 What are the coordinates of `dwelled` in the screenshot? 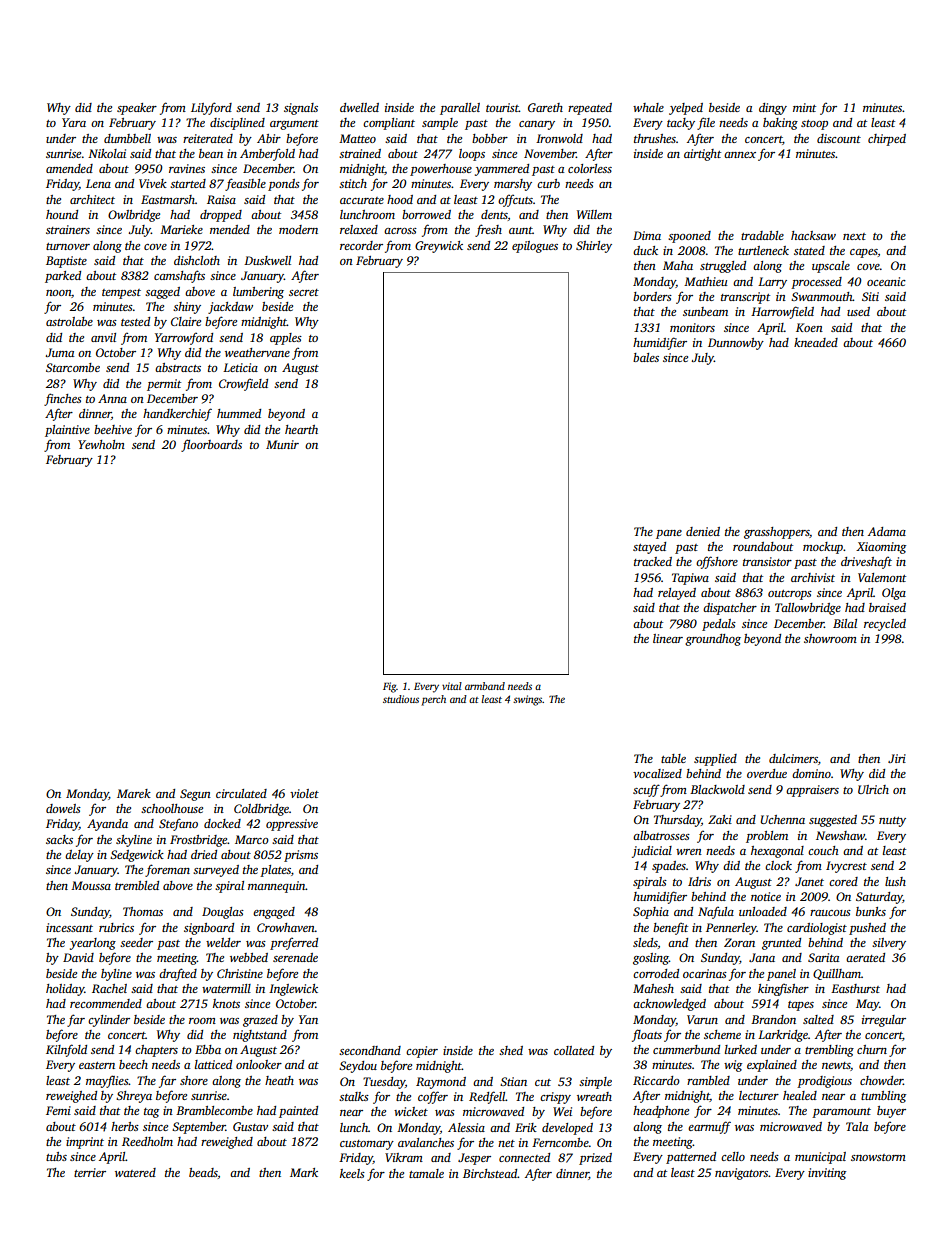 It's located at (359, 107).
